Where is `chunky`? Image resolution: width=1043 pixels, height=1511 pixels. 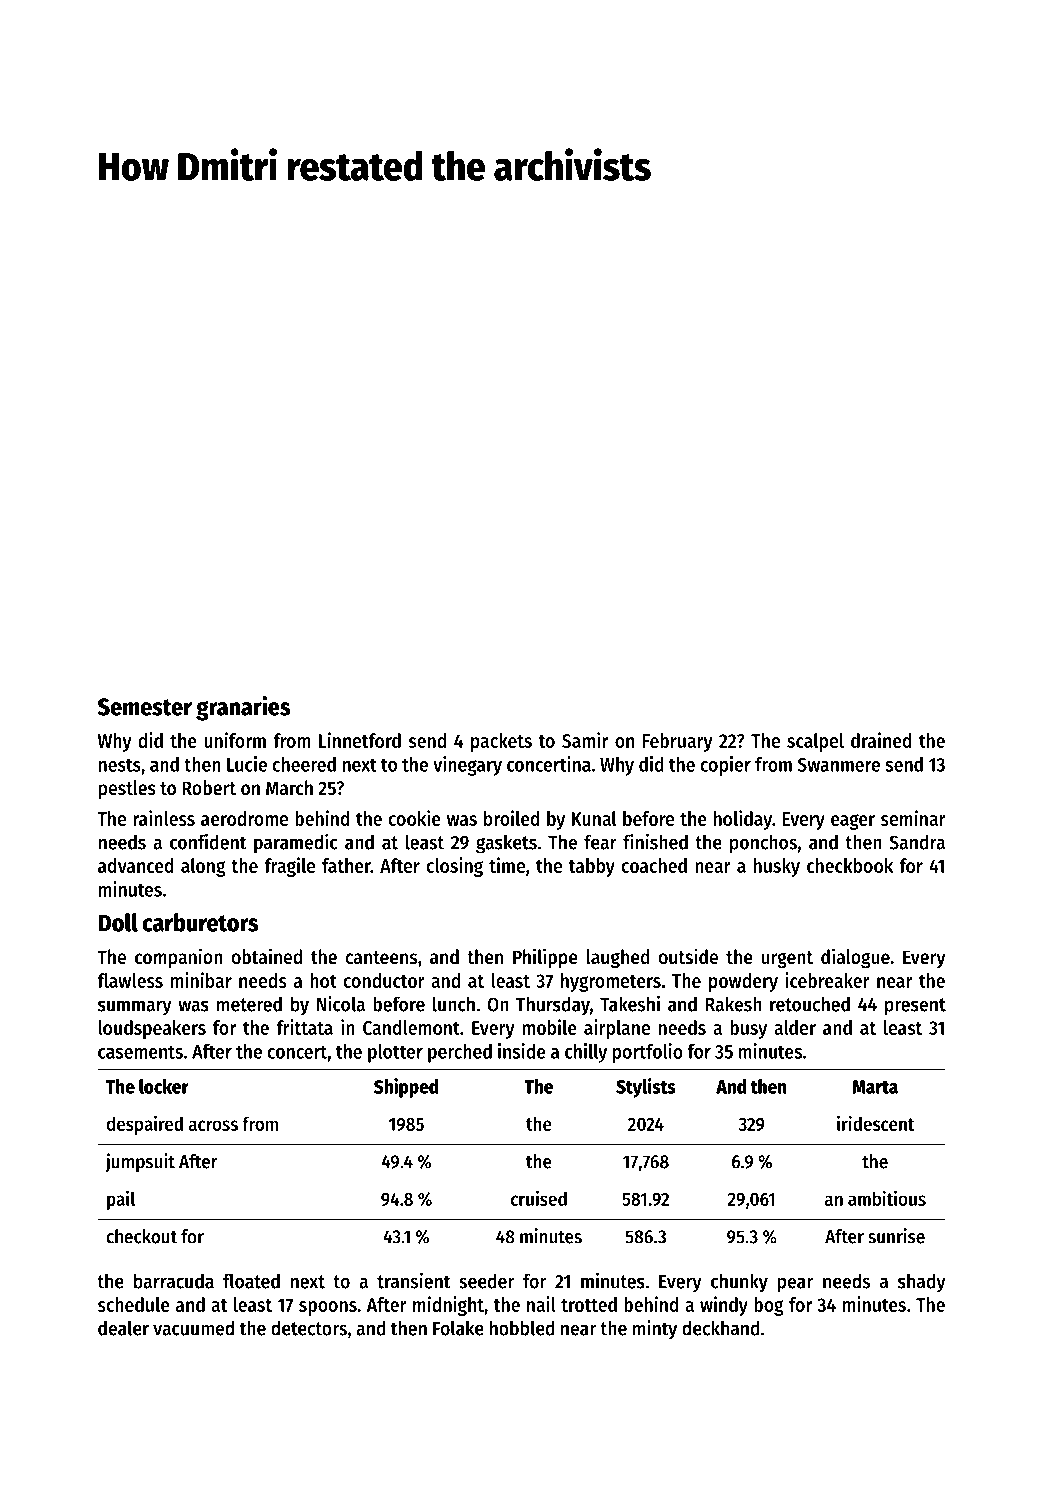
chunky is located at coordinates (739, 1283).
